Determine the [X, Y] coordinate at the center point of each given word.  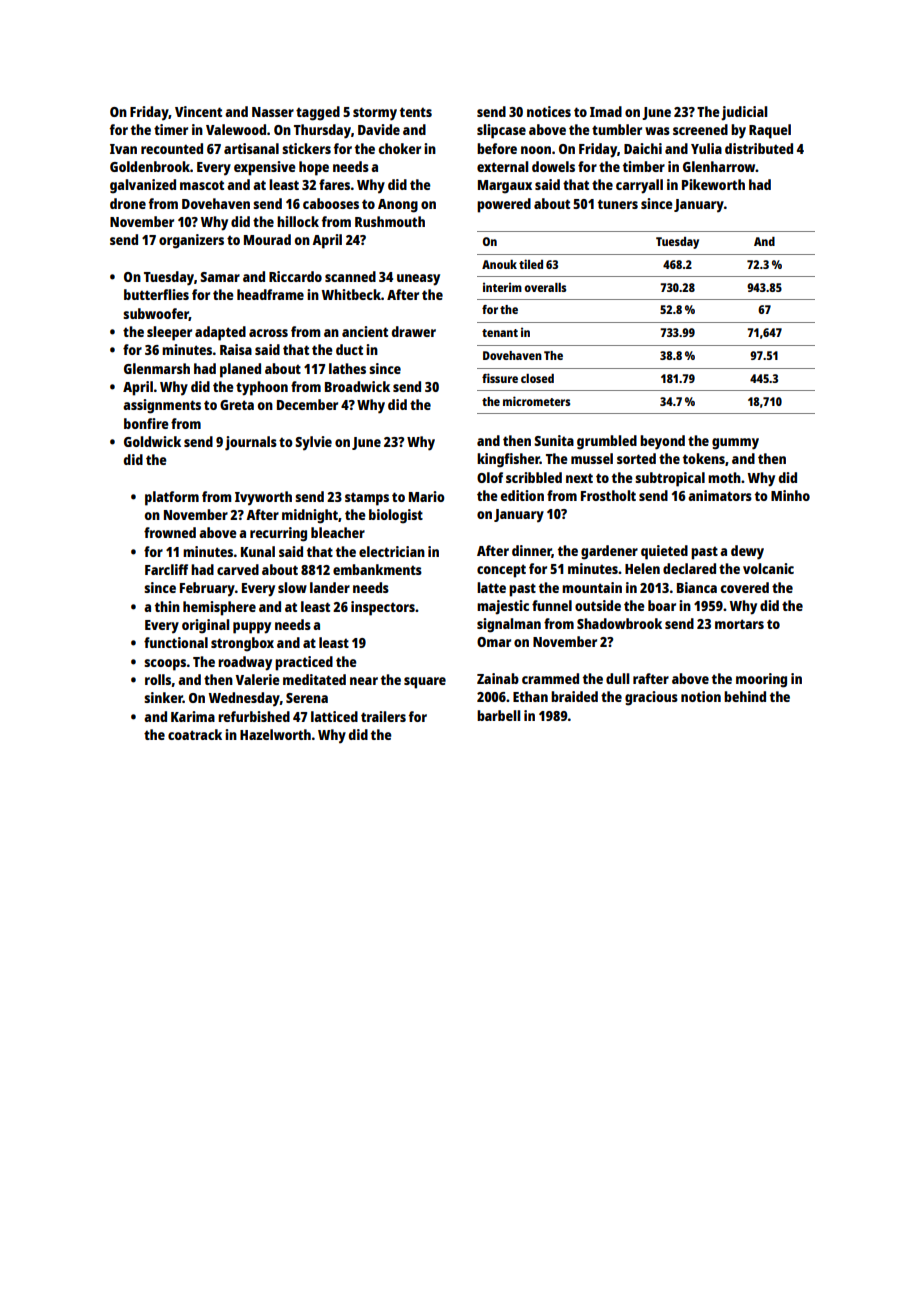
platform [172, 498]
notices [549, 111]
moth [724, 477]
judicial [744, 113]
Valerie [257, 679]
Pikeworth [713, 184]
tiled [531, 264]
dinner [532, 551]
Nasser [273, 112]
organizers [191, 241]
